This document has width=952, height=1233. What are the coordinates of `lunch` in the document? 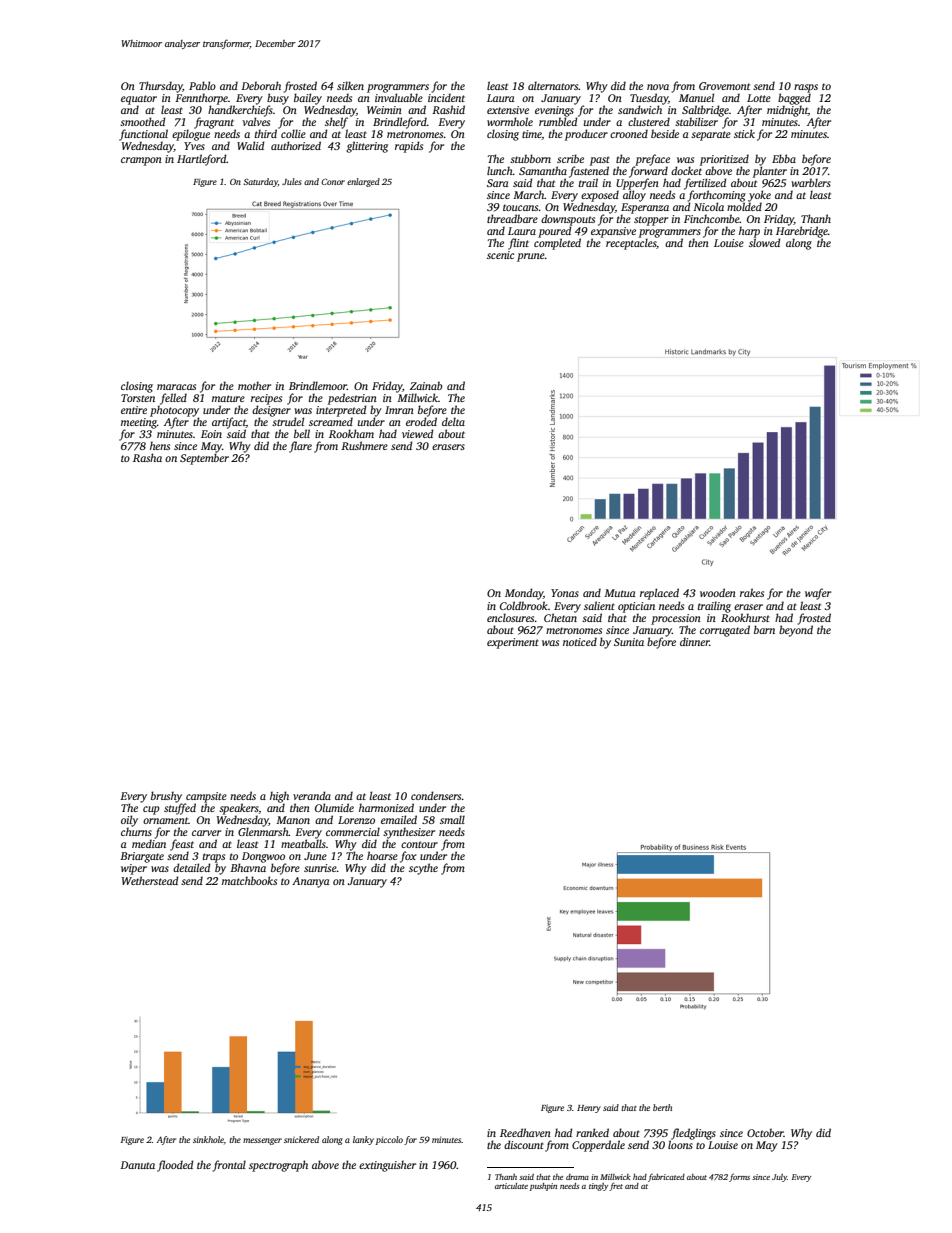 It's located at (500, 170).
